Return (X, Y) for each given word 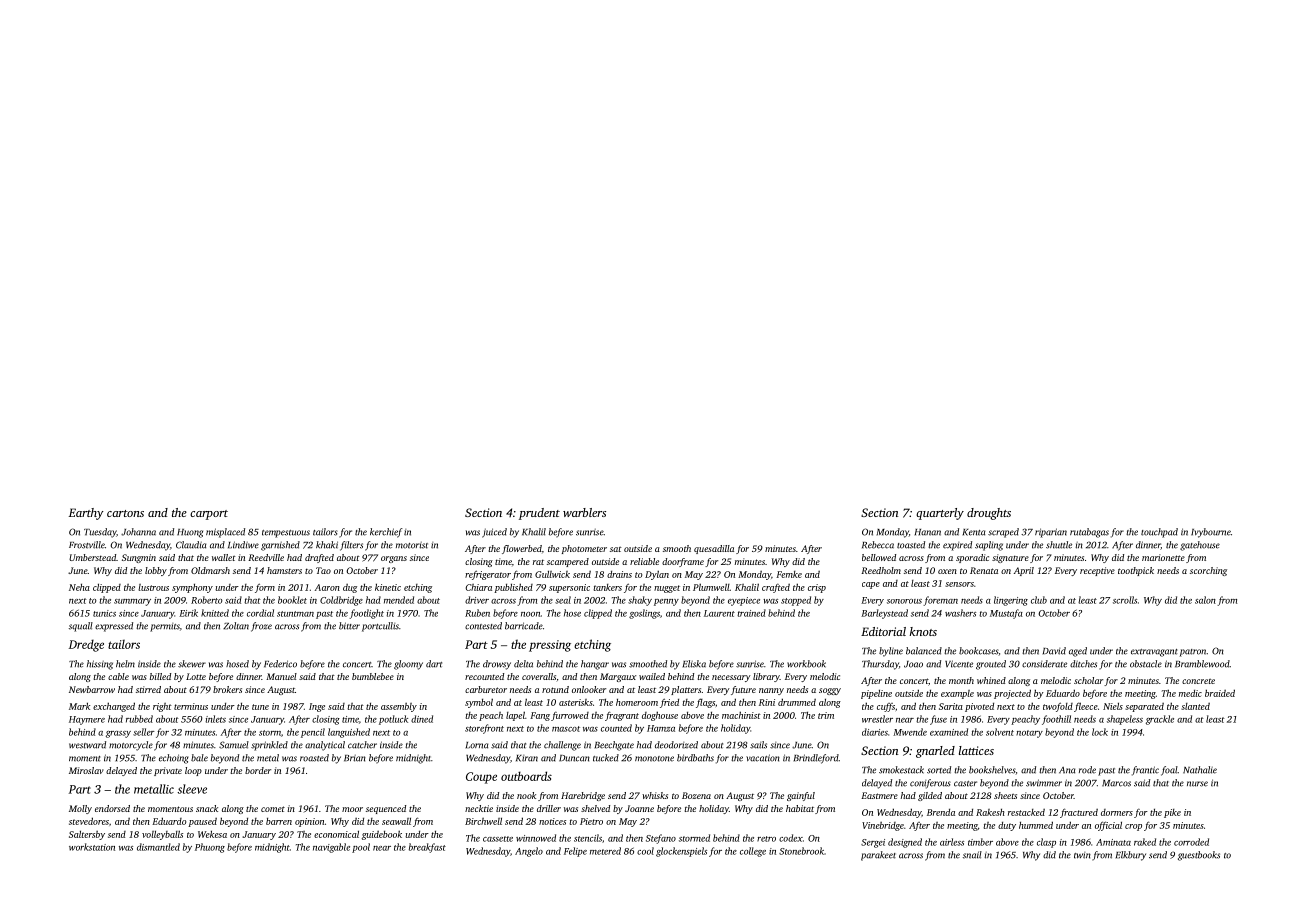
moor (352, 809)
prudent (539, 514)
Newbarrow (92, 689)
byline (891, 652)
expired (957, 546)
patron (1193, 653)
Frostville (87, 545)
